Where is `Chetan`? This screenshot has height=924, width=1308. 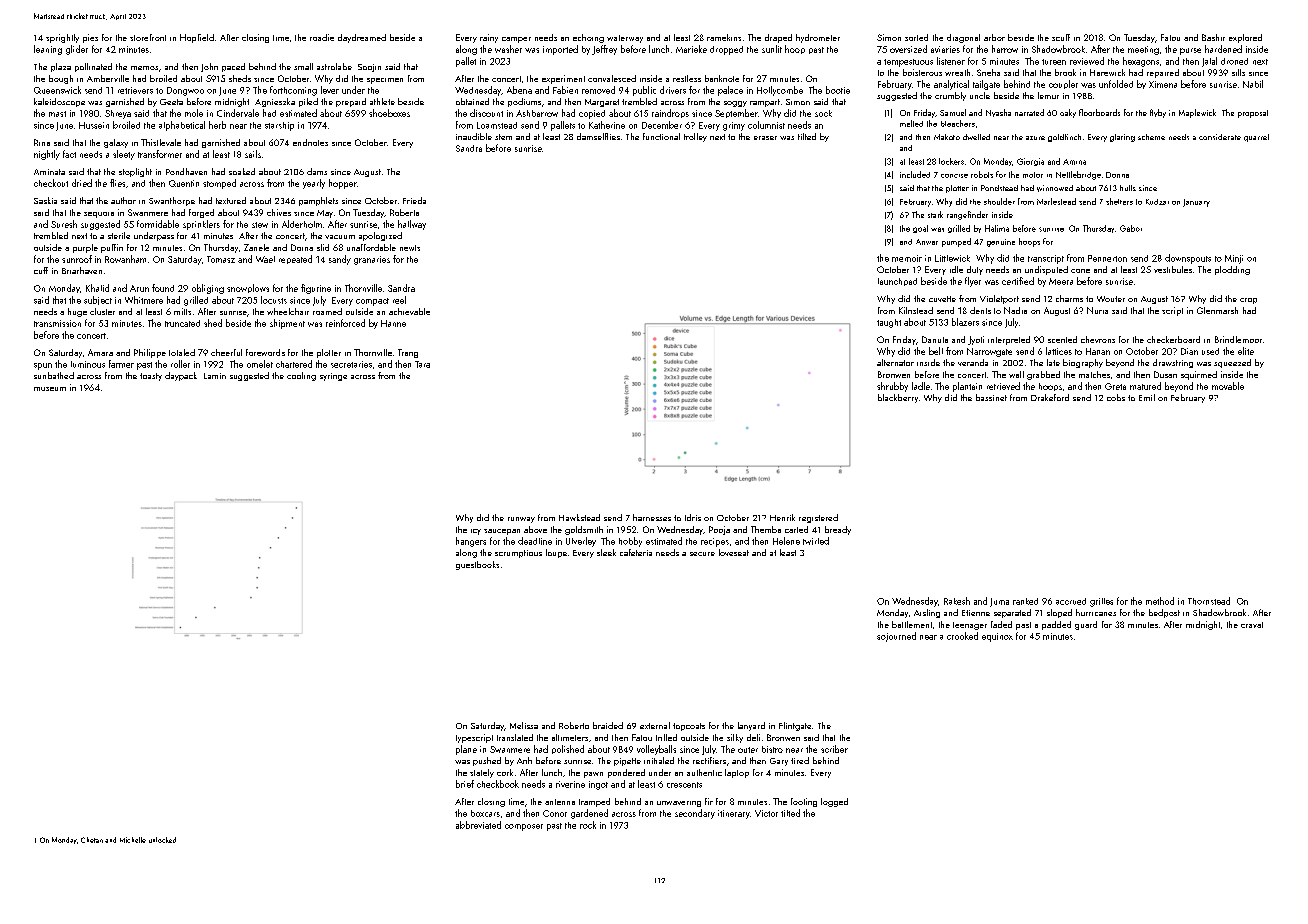
Chetan is located at coordinates (92, 840).
